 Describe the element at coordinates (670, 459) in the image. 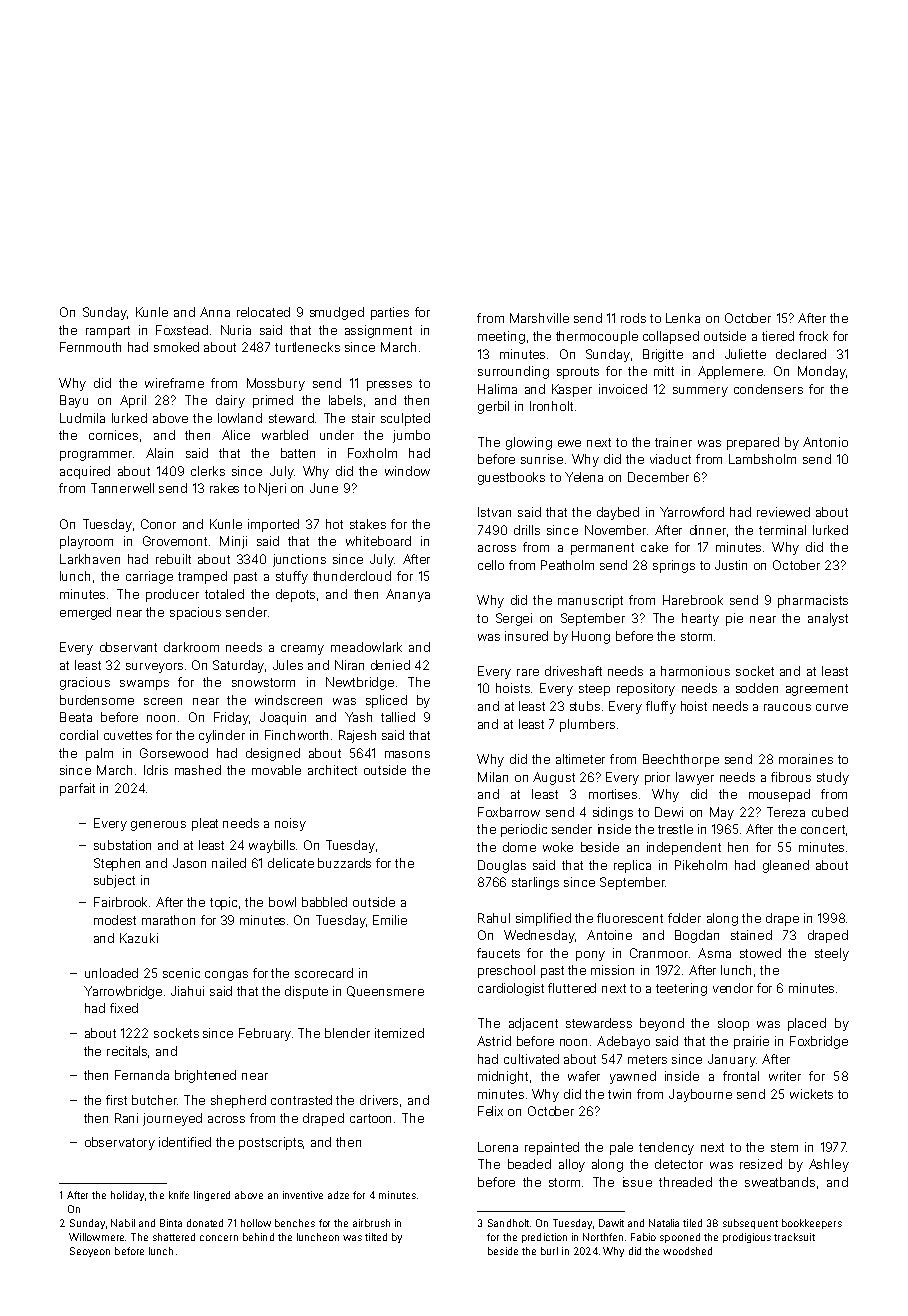

I see `viaduct` at that location.
